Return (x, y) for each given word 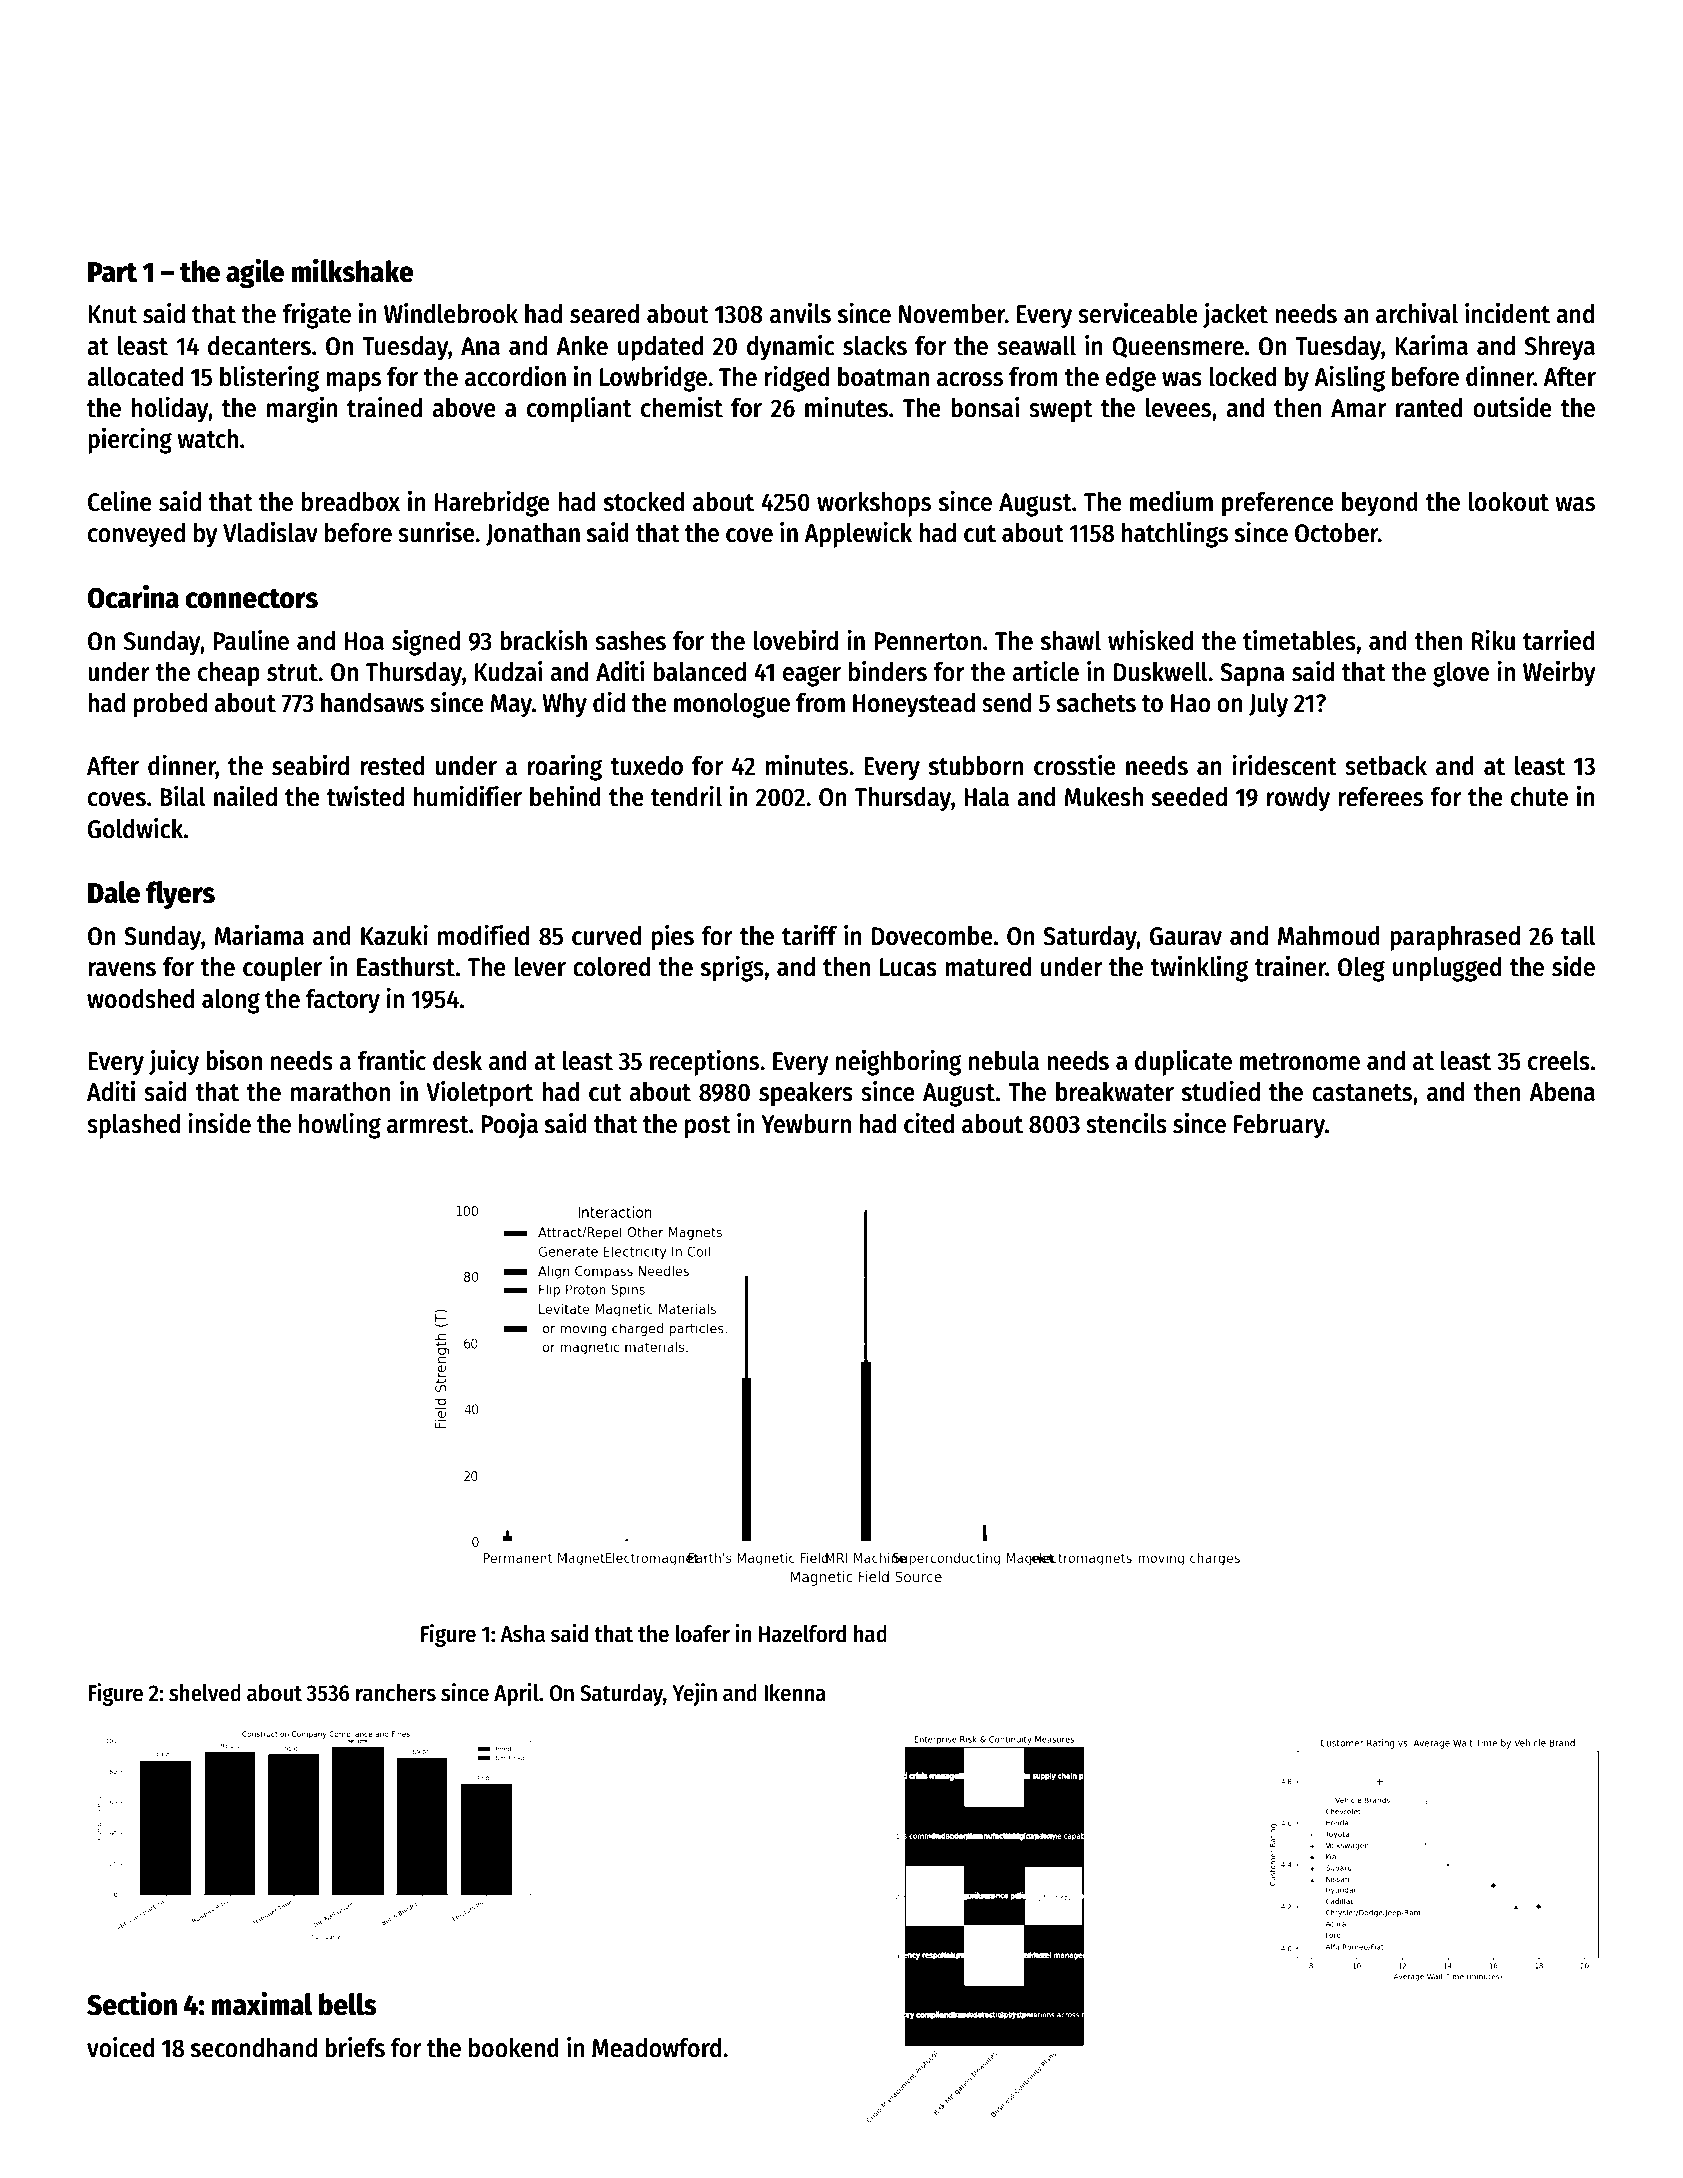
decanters (259, 346)
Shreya (1560, 348)
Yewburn (806, 1124)
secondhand (254, 2048)
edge (1131, 379)
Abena (1562, 1092)
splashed (133, 1126)
